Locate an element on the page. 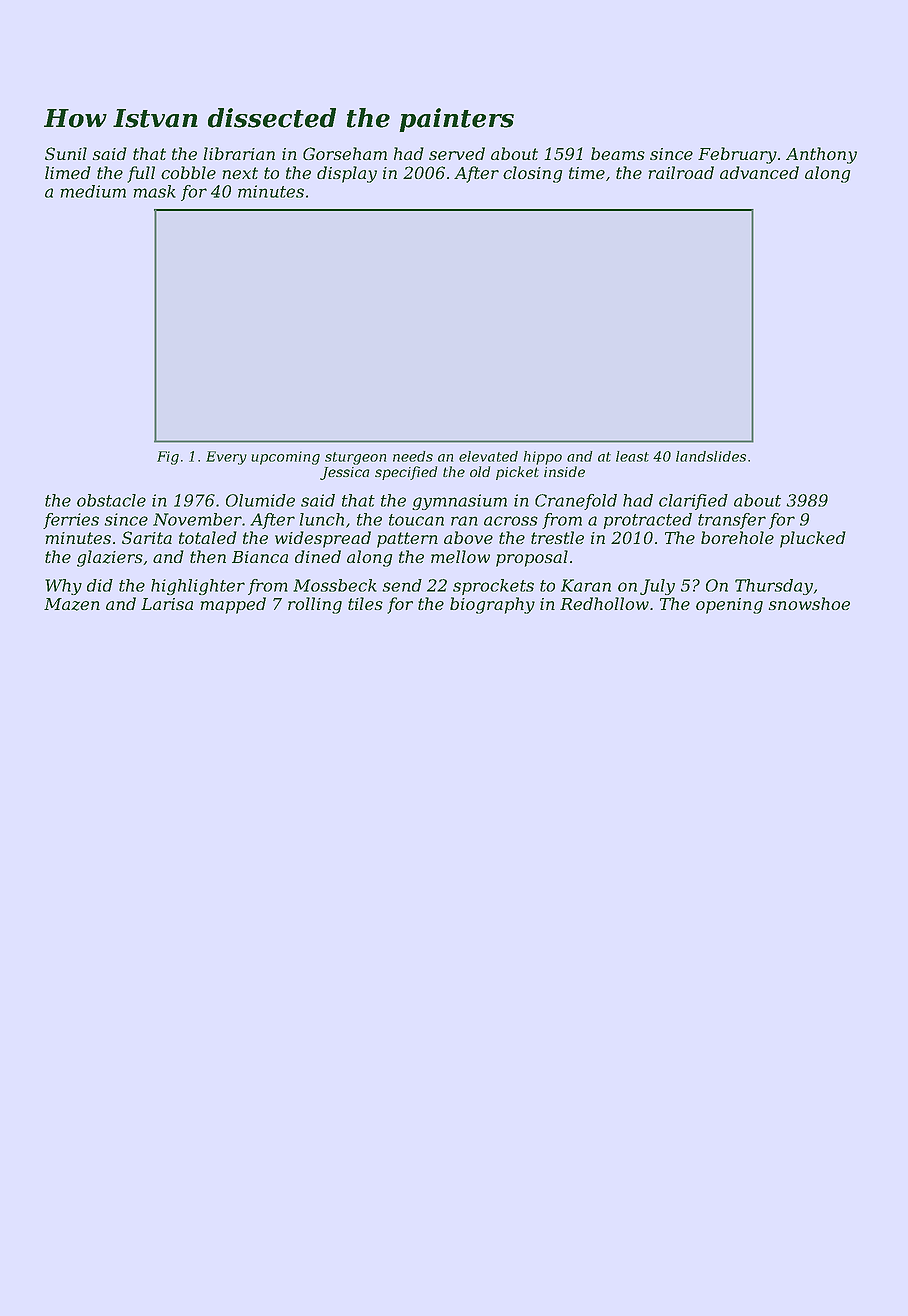 The height and width of the page is (1316, 908). Thursday is located at coordinates (774, 587).
